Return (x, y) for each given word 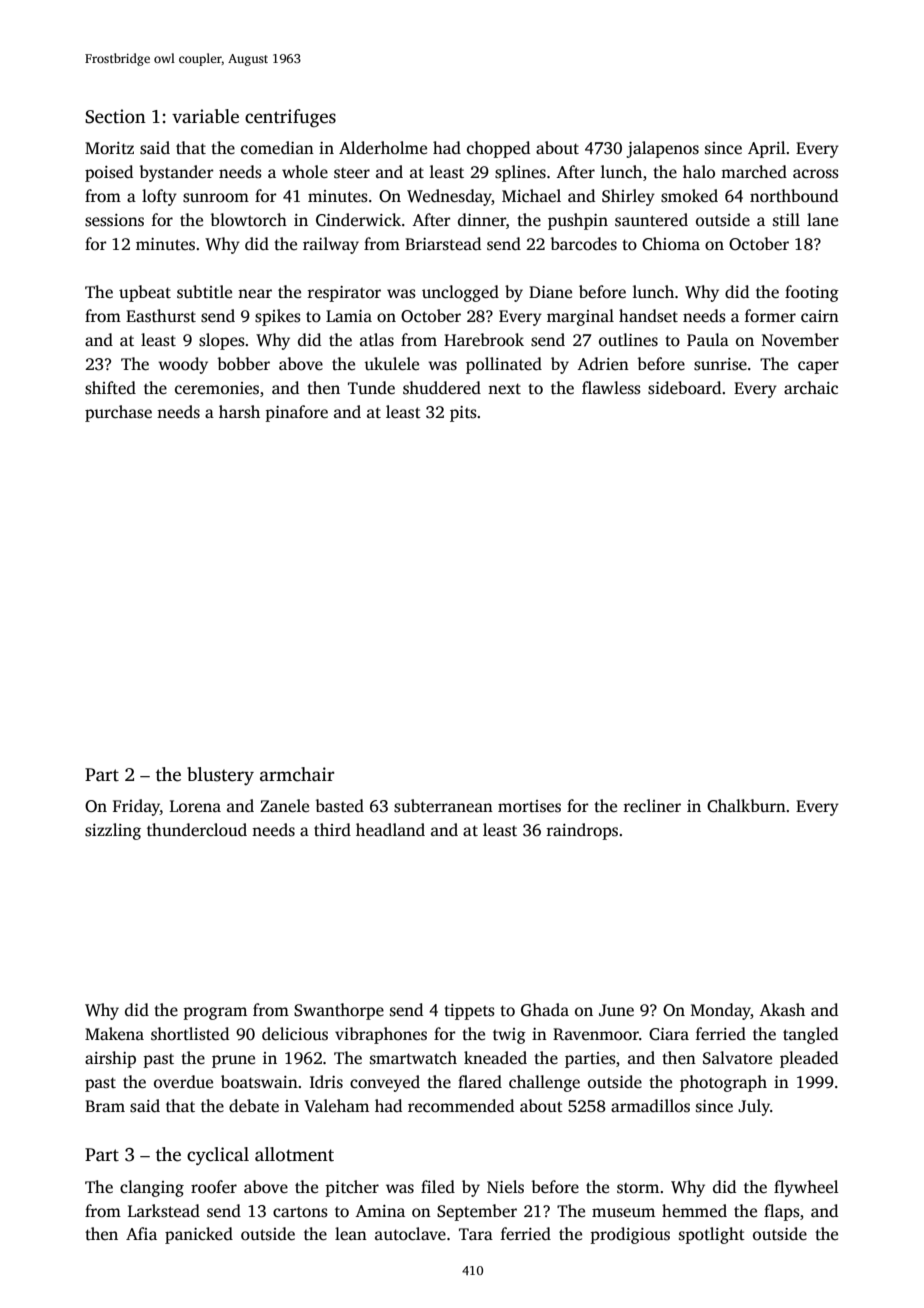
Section (115, 116)
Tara (476, 1234)
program (215, 1013)
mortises (529, 806)
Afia (141, 1233)
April (767, 149)
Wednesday (449, 197)
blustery (220, 776)
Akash (782, 1010)
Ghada (545, 1010)
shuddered (442, 388)
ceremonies (217, 388)
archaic (811, 388)
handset (648, 316)
